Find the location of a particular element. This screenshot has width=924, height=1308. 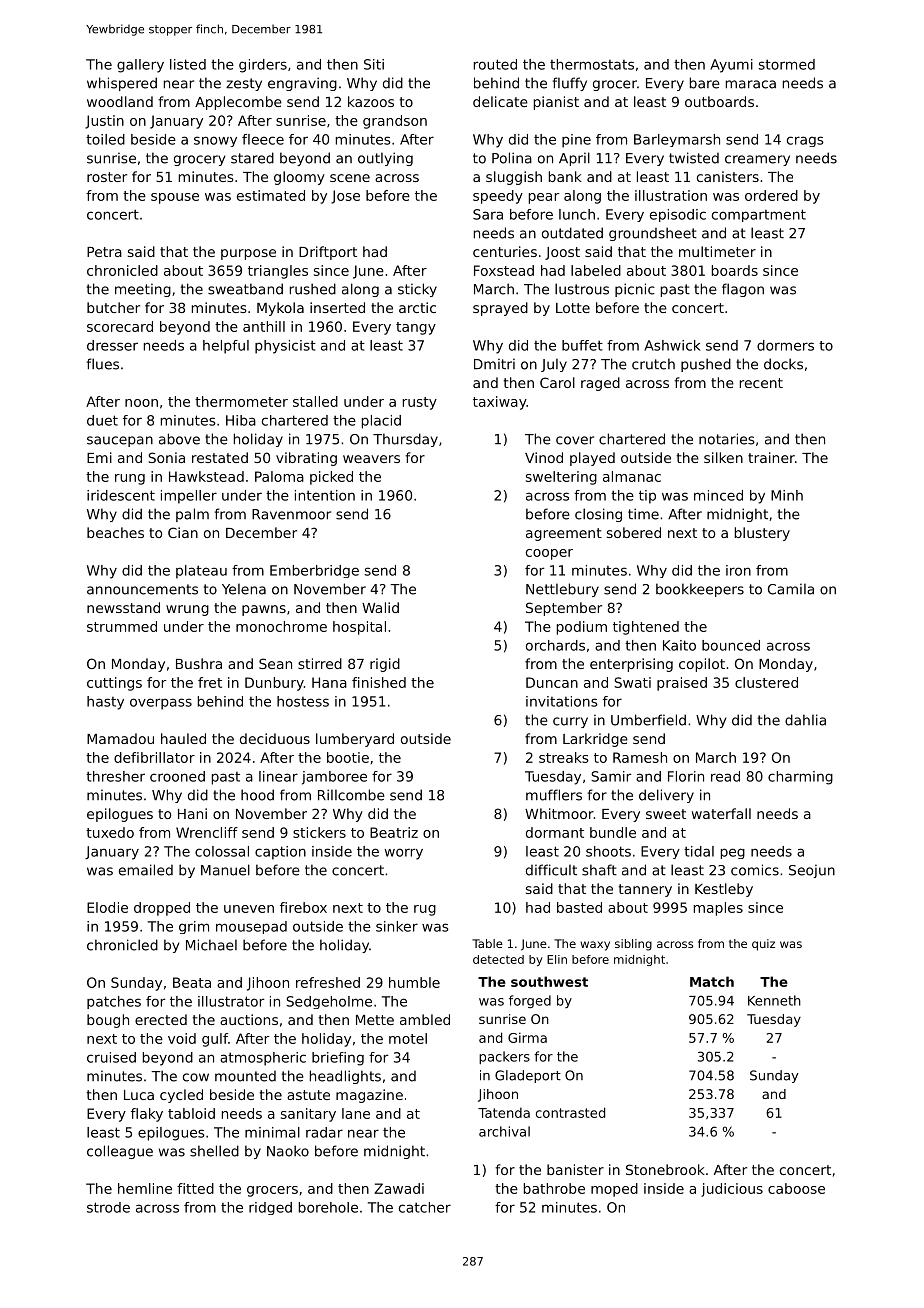

mounted is located at coordinates (245, 1076).
